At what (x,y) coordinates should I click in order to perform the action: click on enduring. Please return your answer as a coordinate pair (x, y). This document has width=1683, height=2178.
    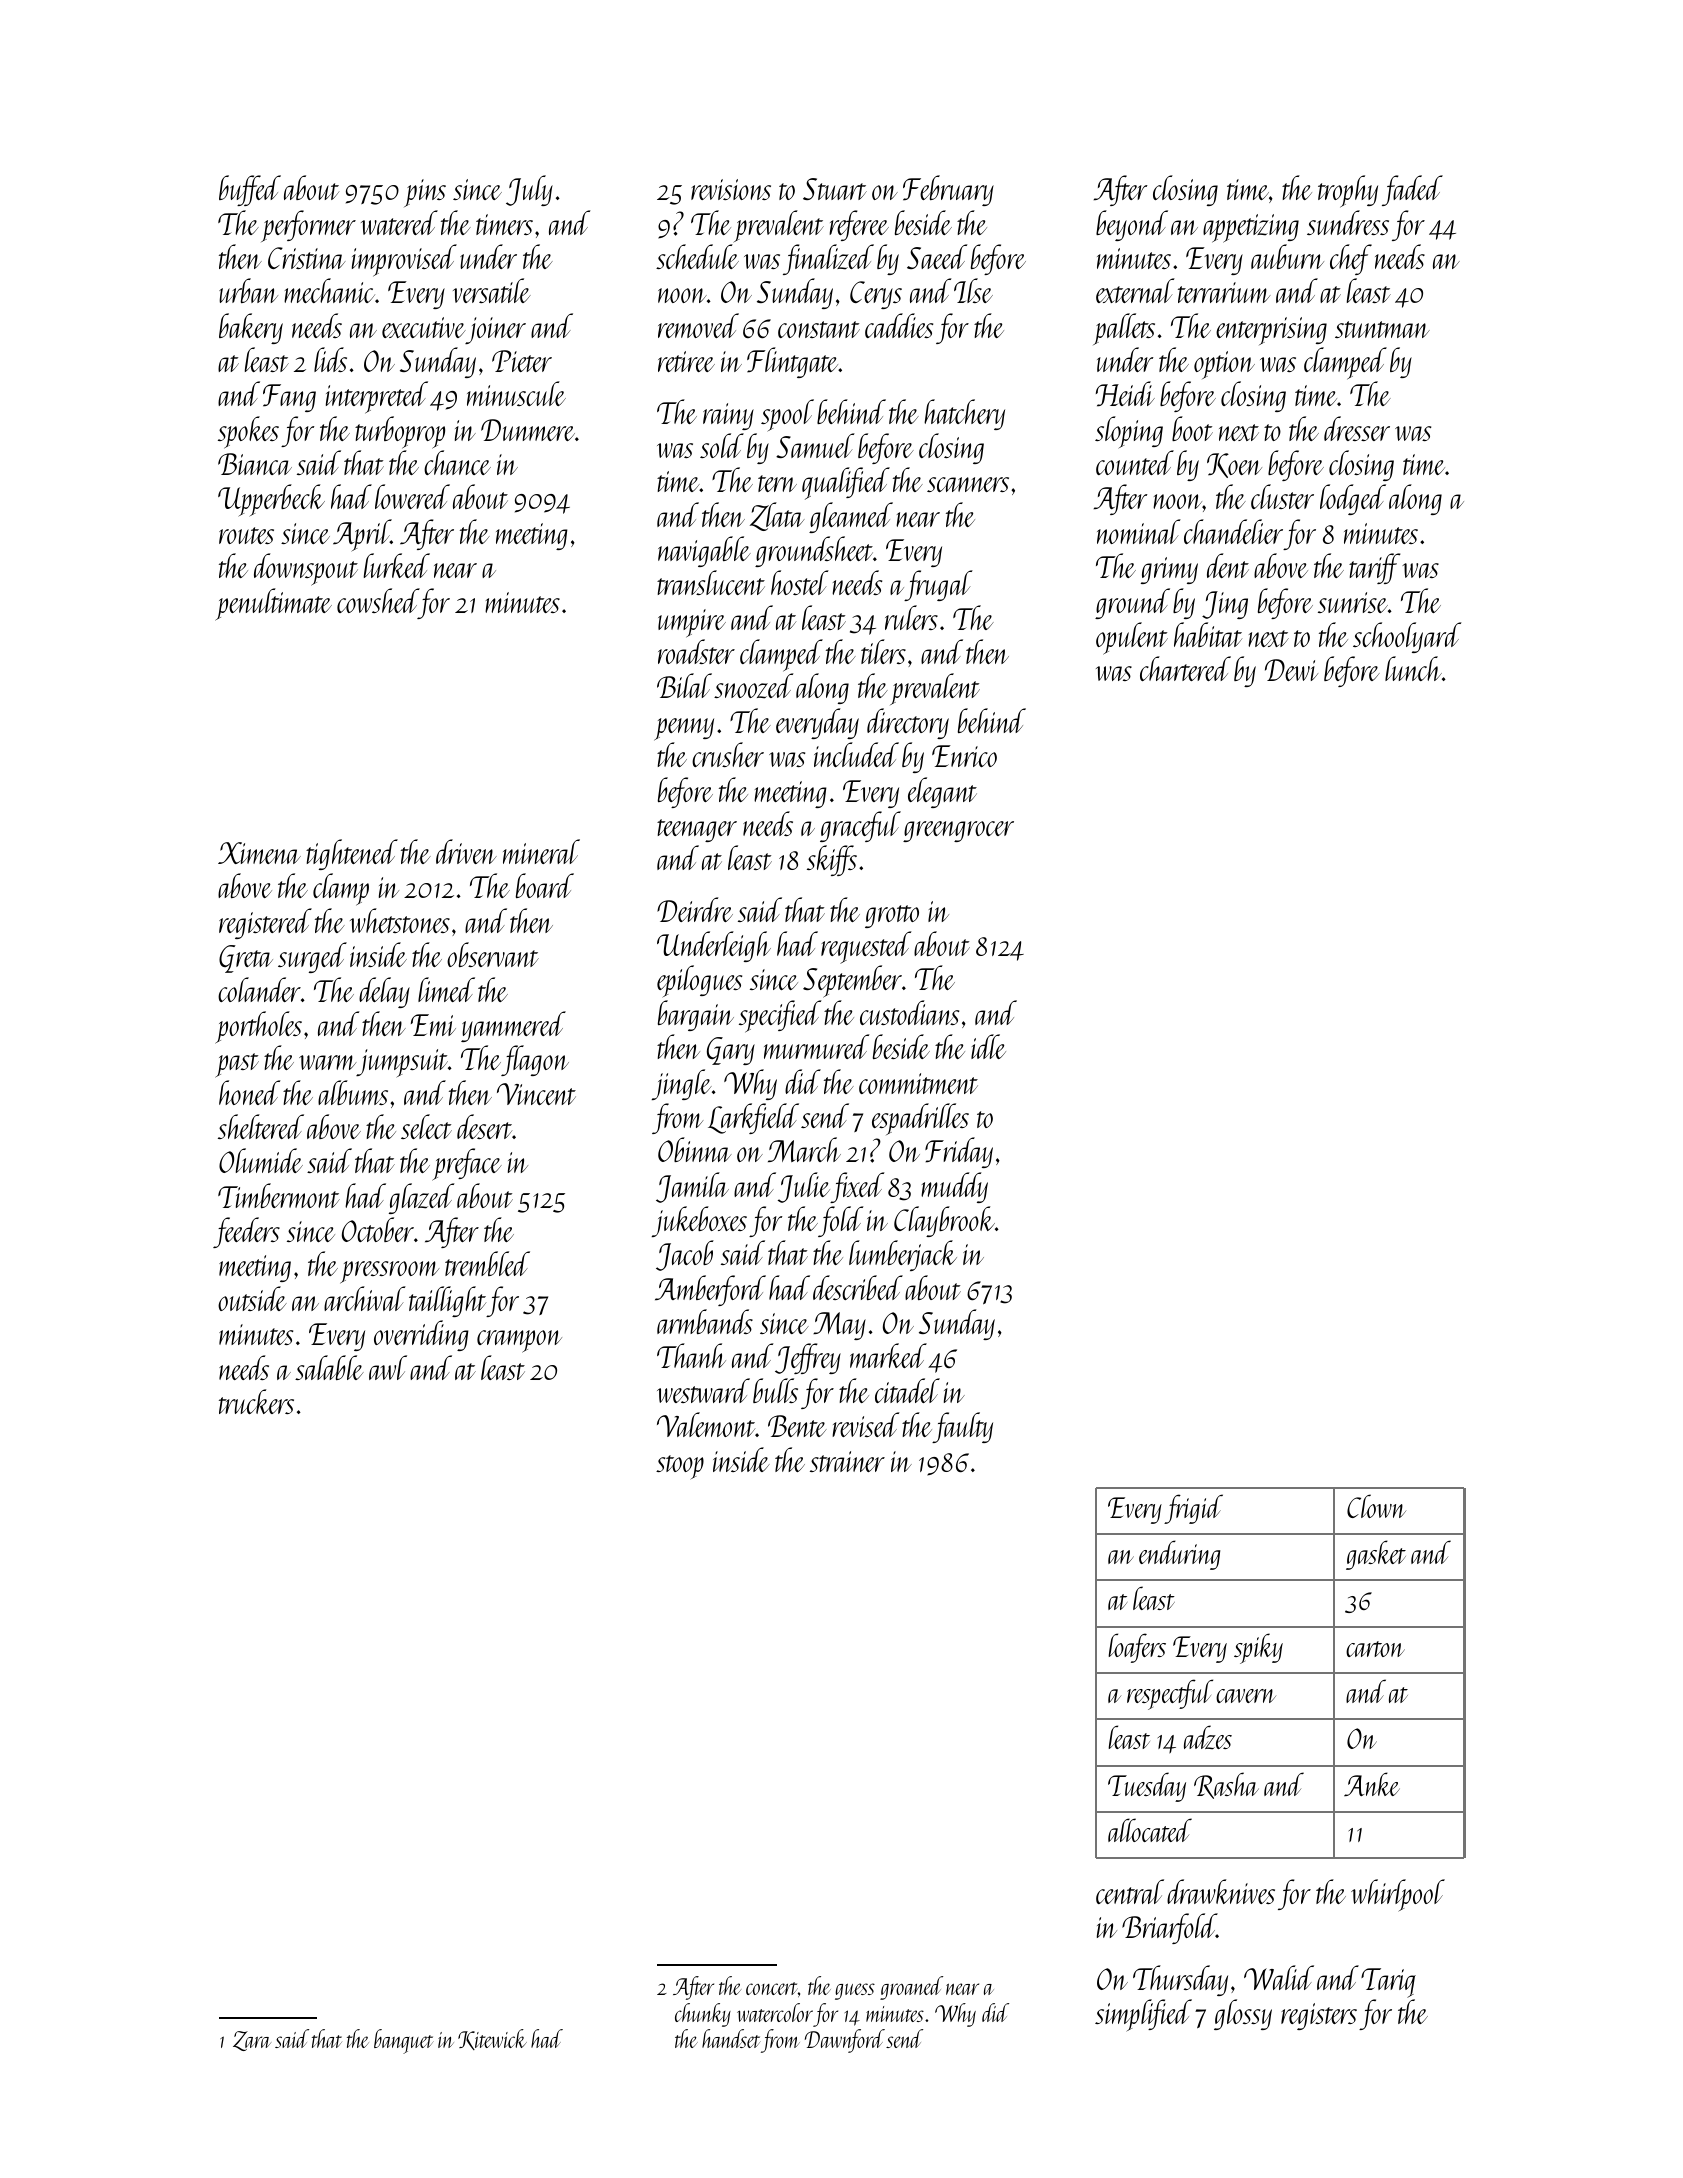
    Looking at the image, I should click on (1179, 1555).
